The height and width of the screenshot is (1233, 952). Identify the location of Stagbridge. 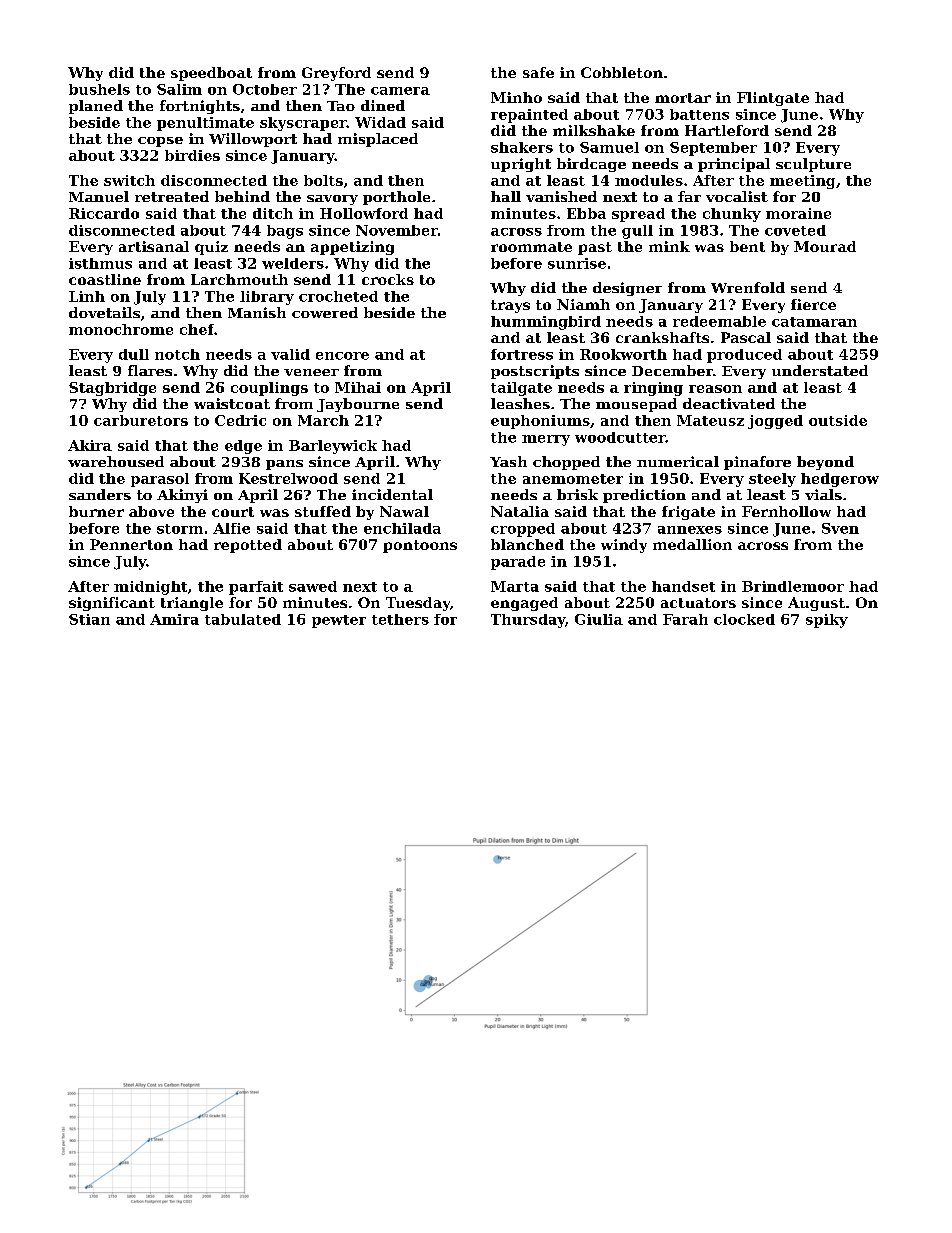
(112, 389).
